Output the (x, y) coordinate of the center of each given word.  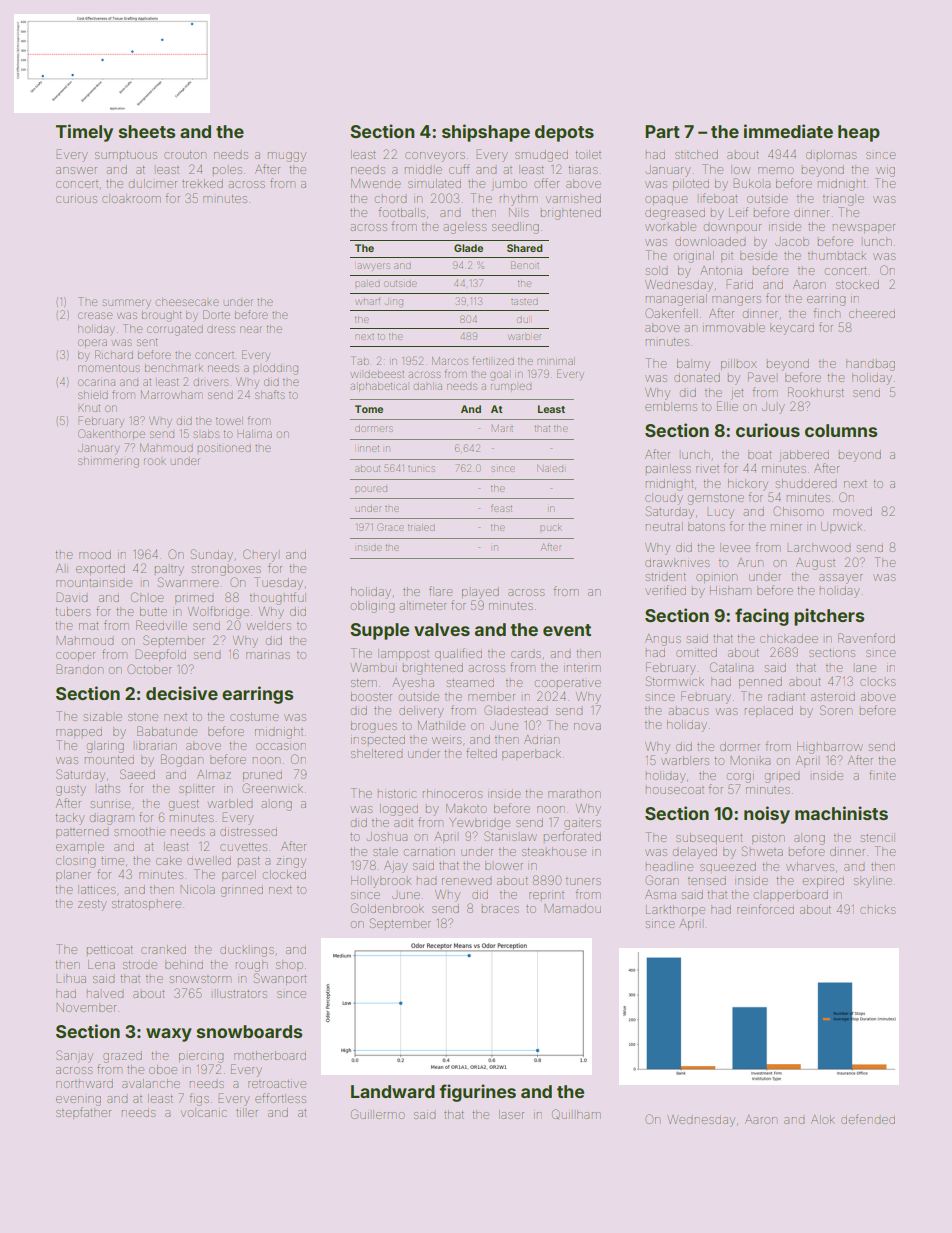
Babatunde (167, 731)
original (694, 257)
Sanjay (74, 1056)
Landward (393, 1091)
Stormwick (675, 681)
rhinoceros (452, 793)
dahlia (428, 386)
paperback (531, 754)
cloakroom (131, 198)
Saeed (137, 774)
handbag (870, 365)
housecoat (675, 790)
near (251, 329)
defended (868, 1119)
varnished (573, 198)
